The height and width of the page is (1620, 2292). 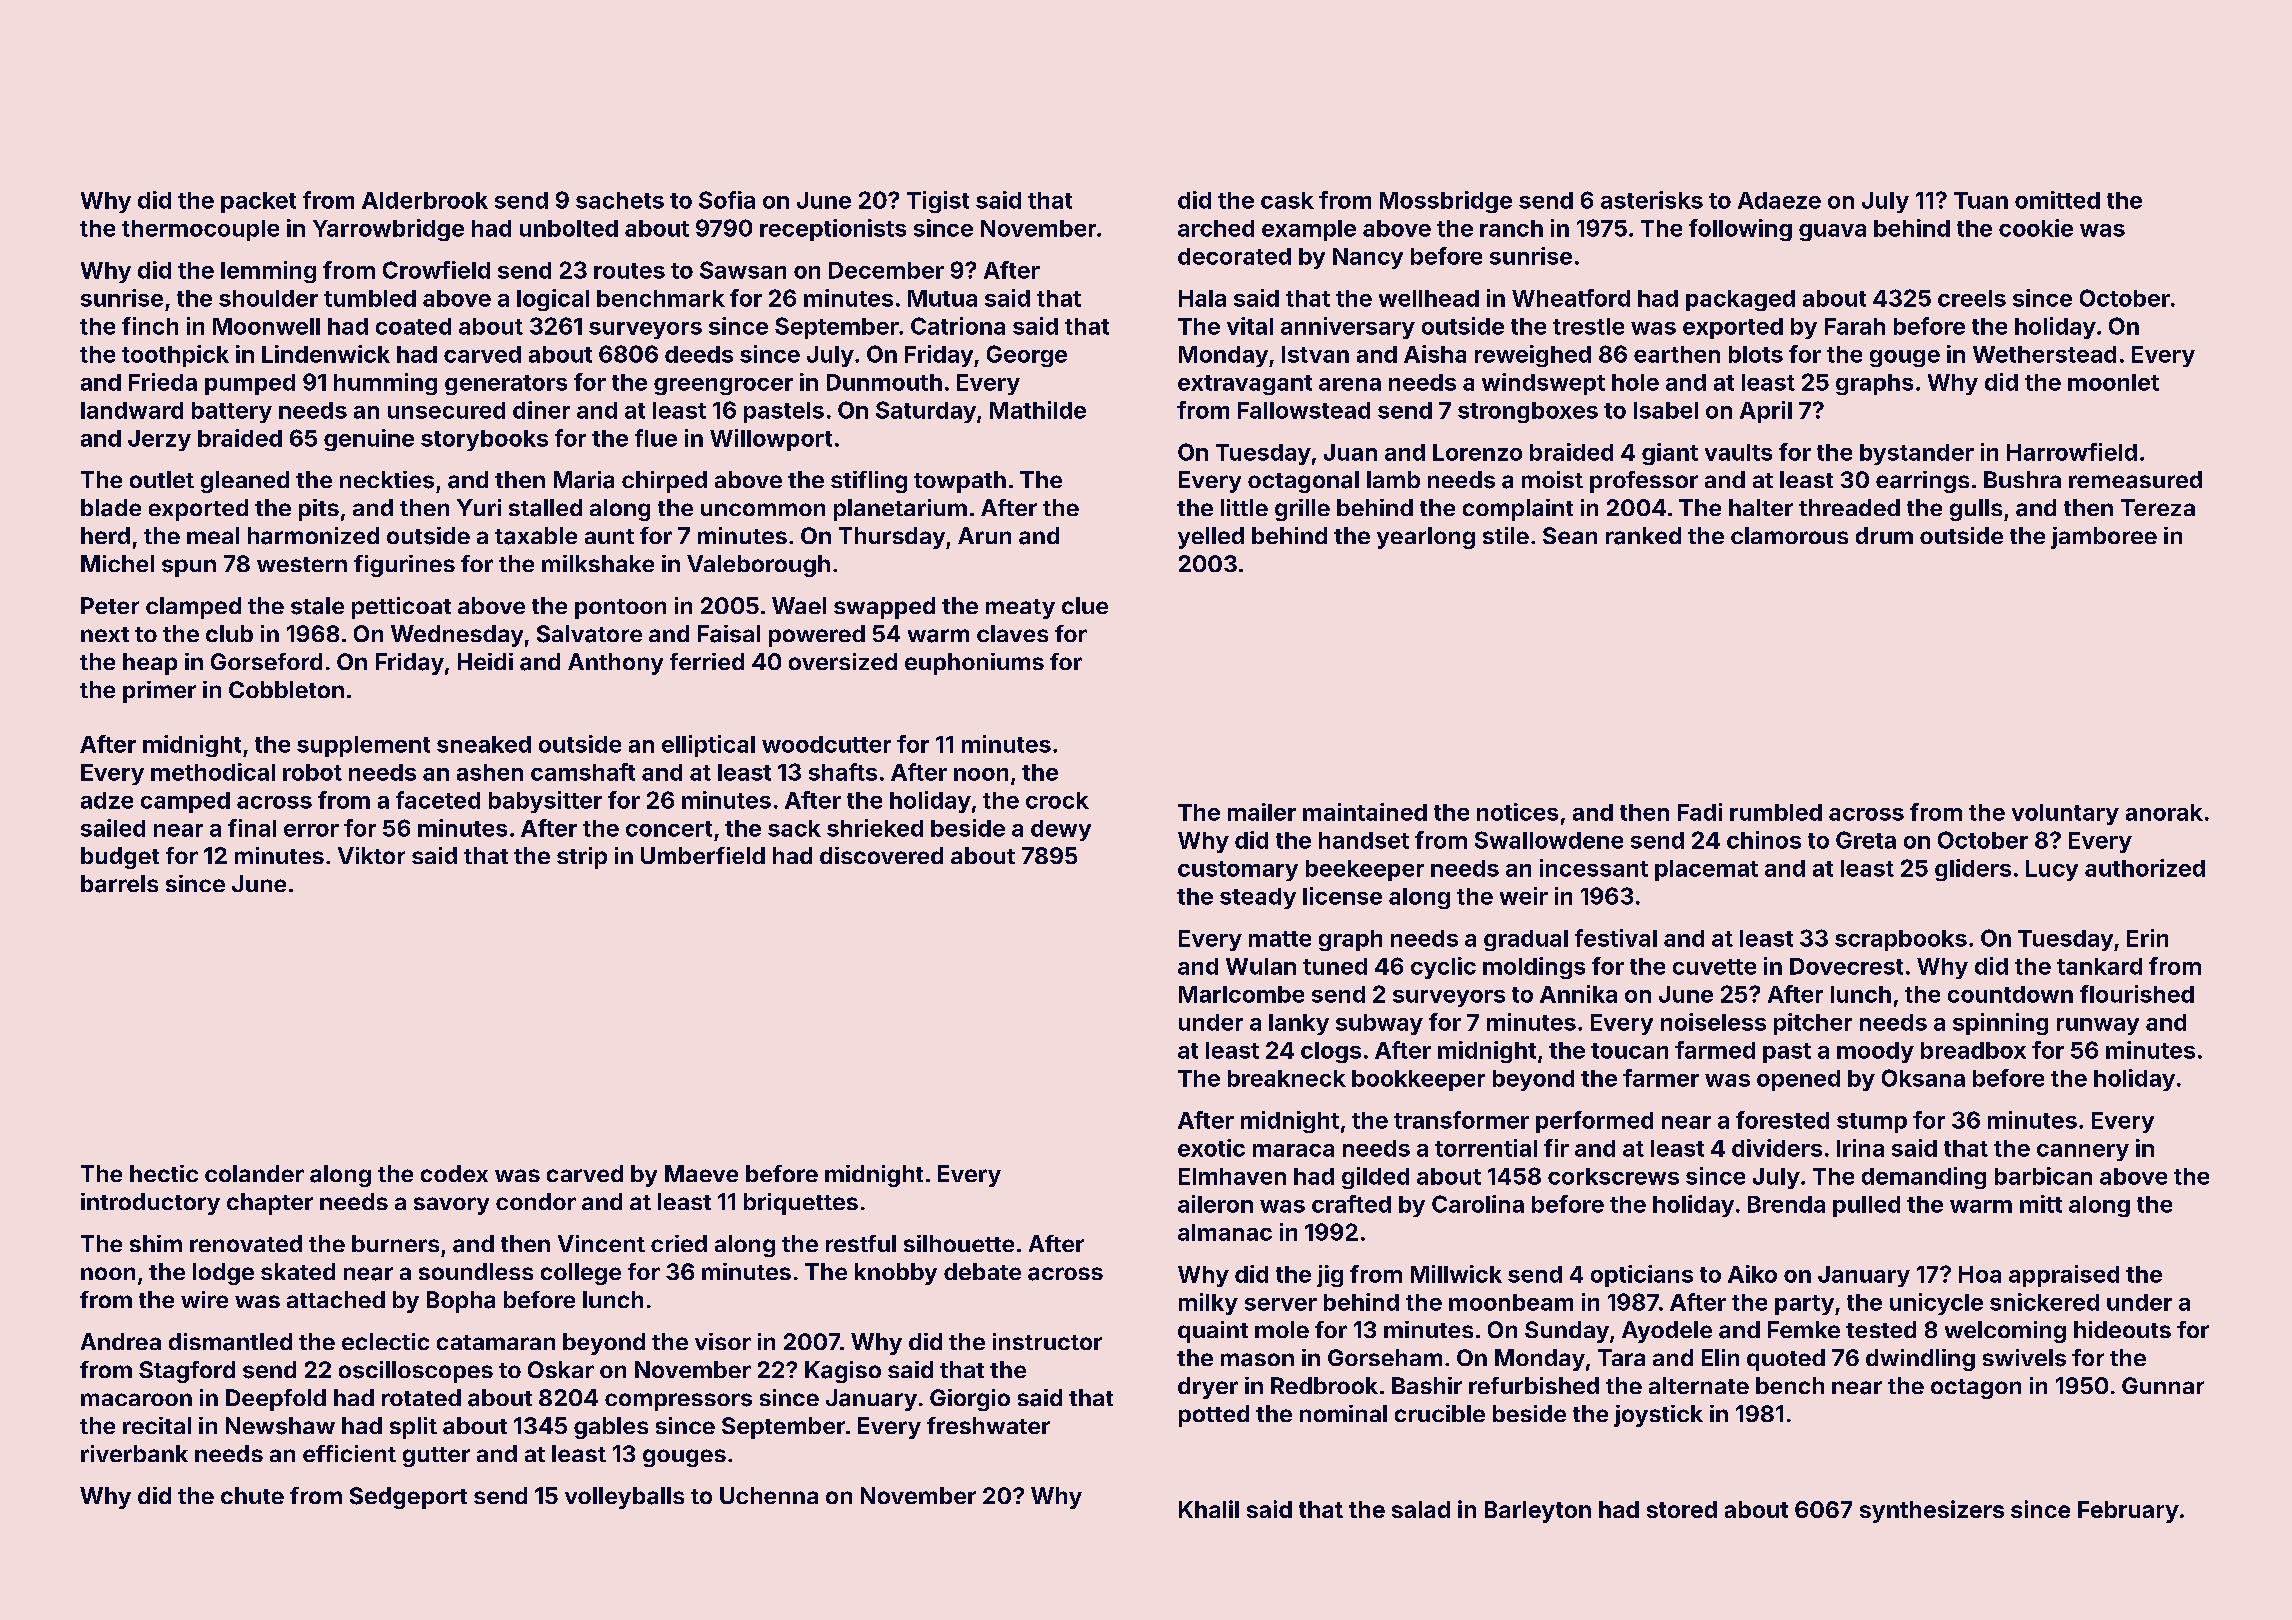 What do you see at coordinates (2104, 538) in the page?
I see `jamboree` at bounding box center [2104, 538].
